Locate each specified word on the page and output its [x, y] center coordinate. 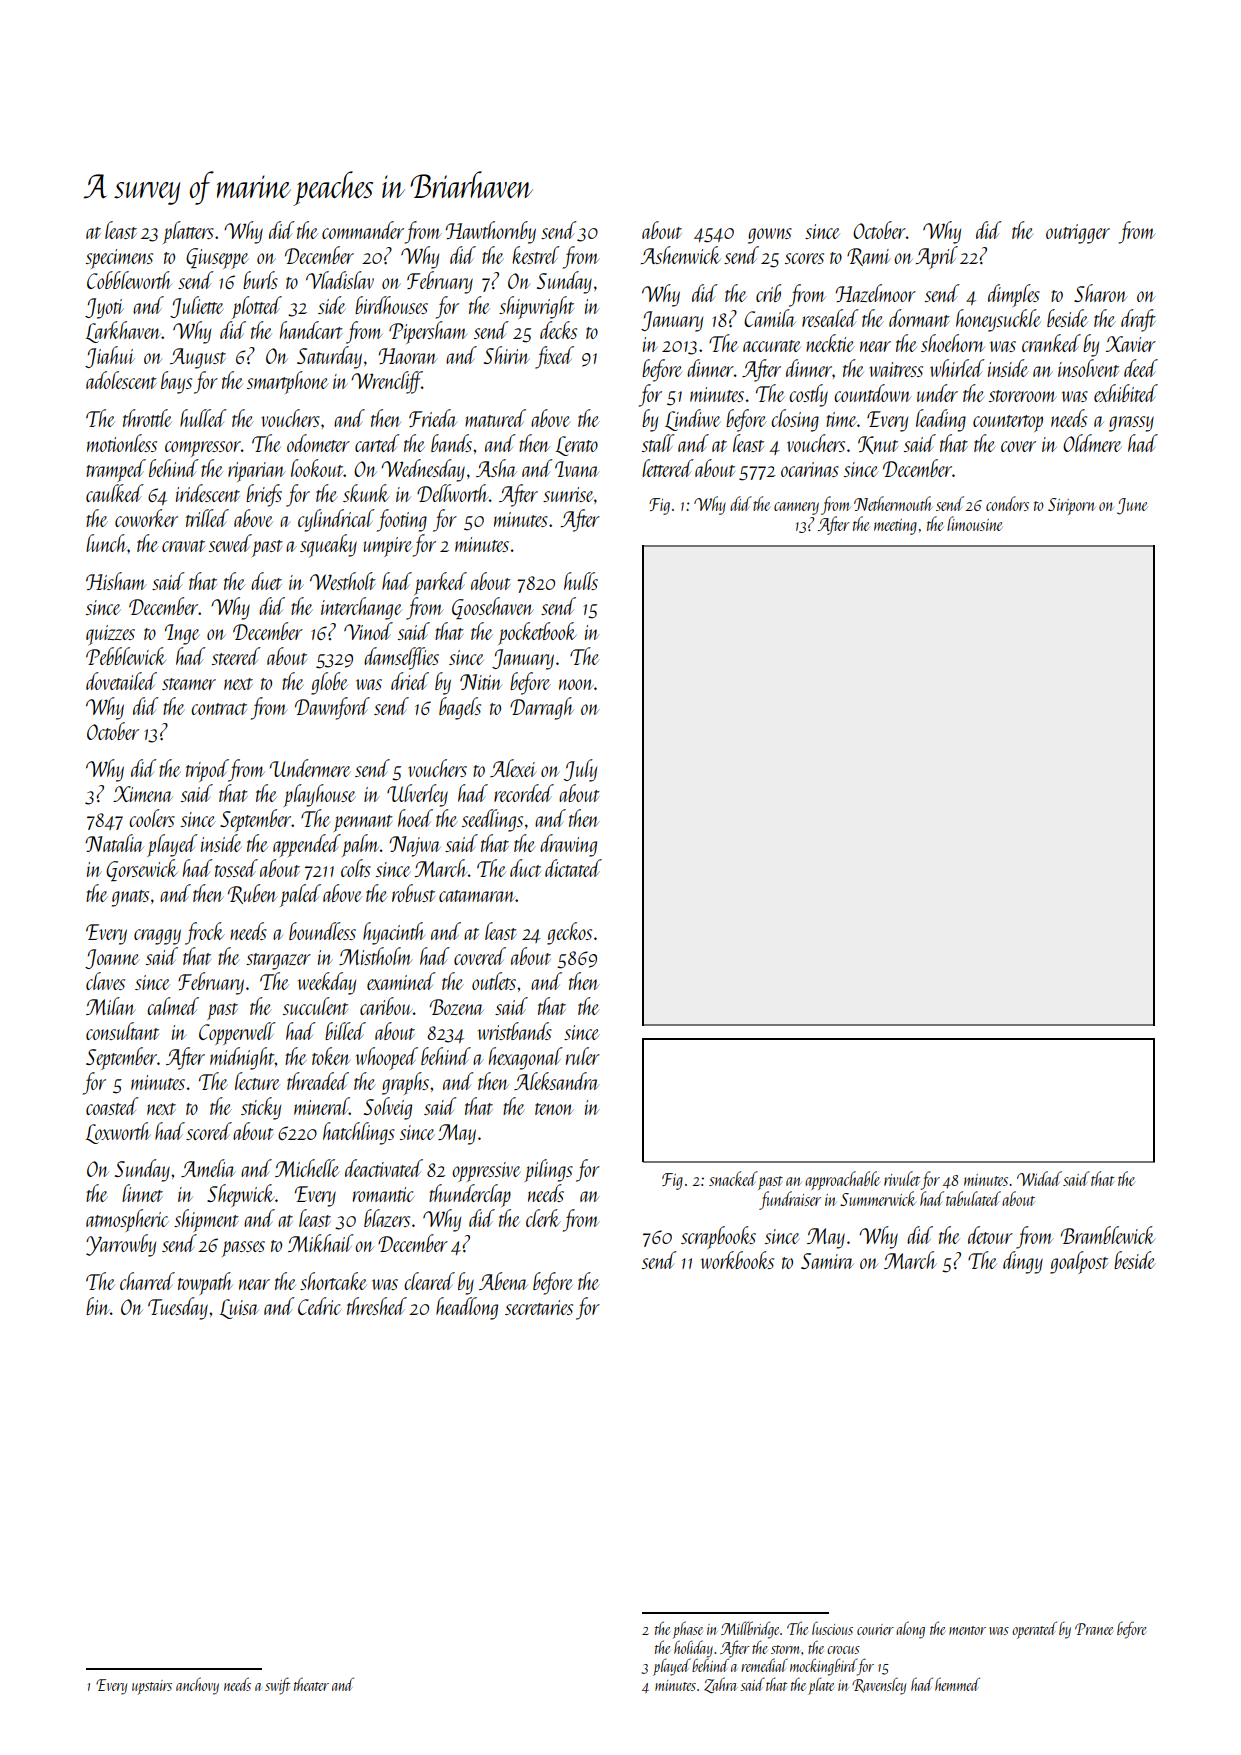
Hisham [116, 581]
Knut [878, 445]
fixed [554, 357]
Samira [827, 1261]
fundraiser [790, 1200]
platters [188, 232]
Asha [496, 468]
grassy [1131, 424]
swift [277, 1686]
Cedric [320, 1306]
